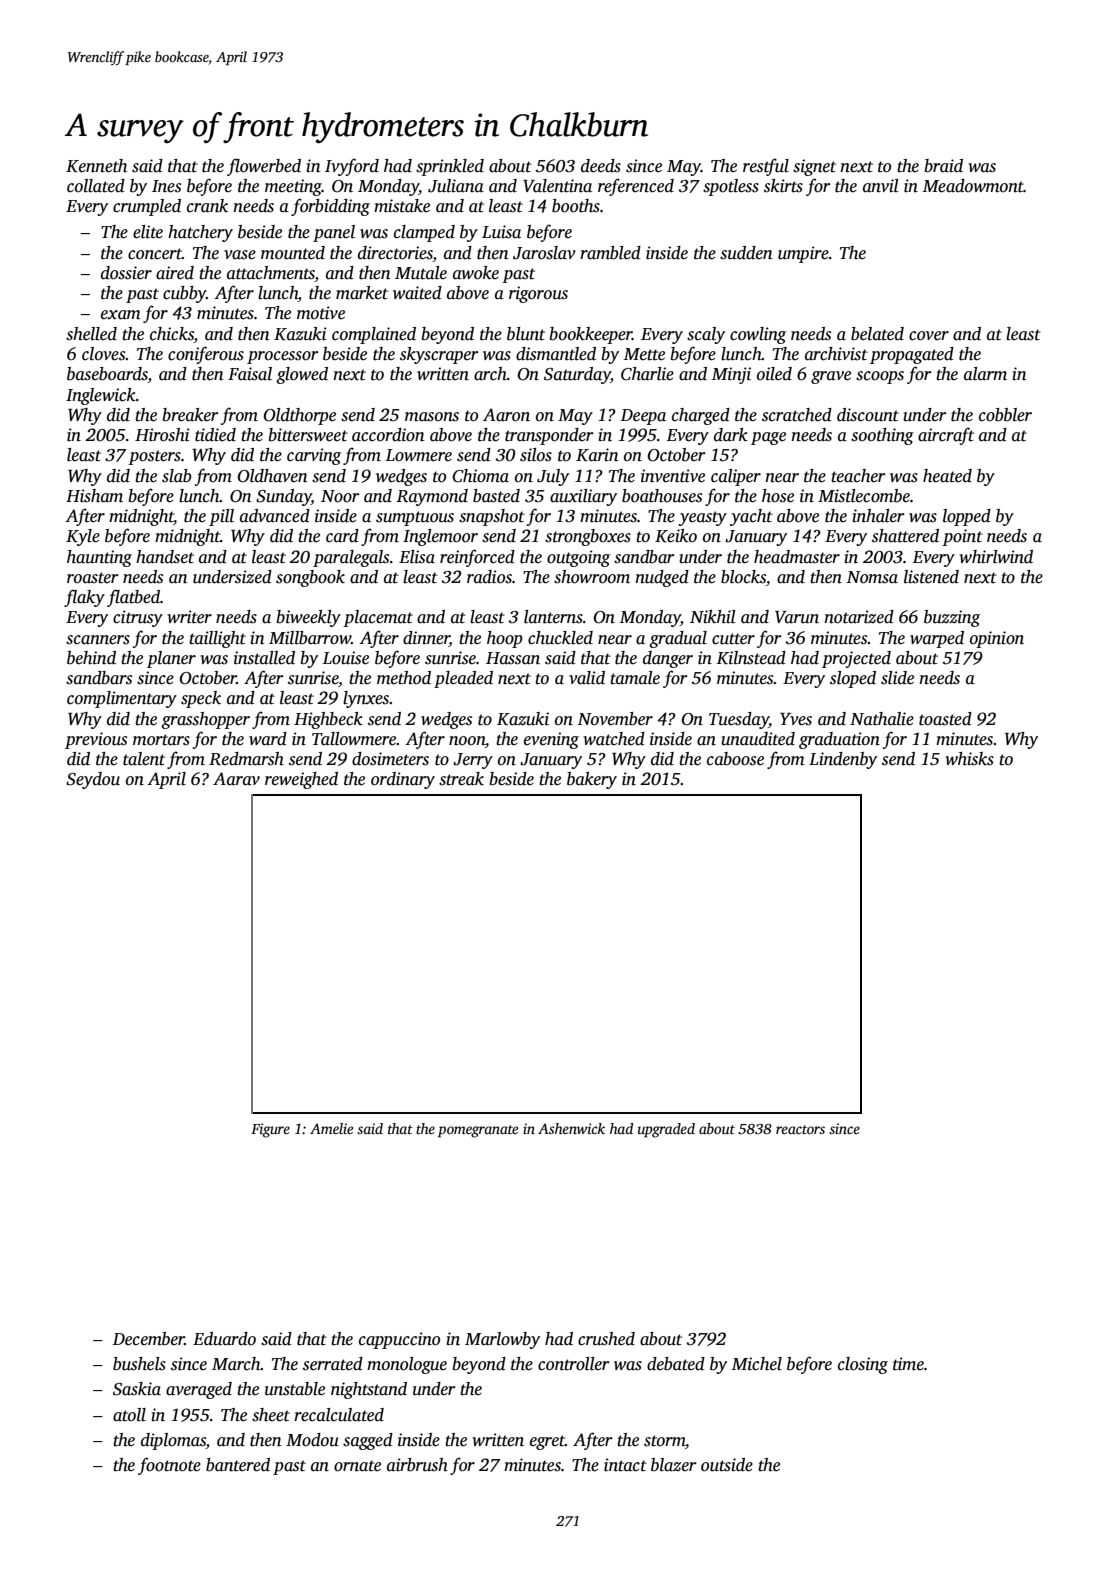 This screenshot has width=1113, height=1575. I want to click on time, so click(908, 1364).
